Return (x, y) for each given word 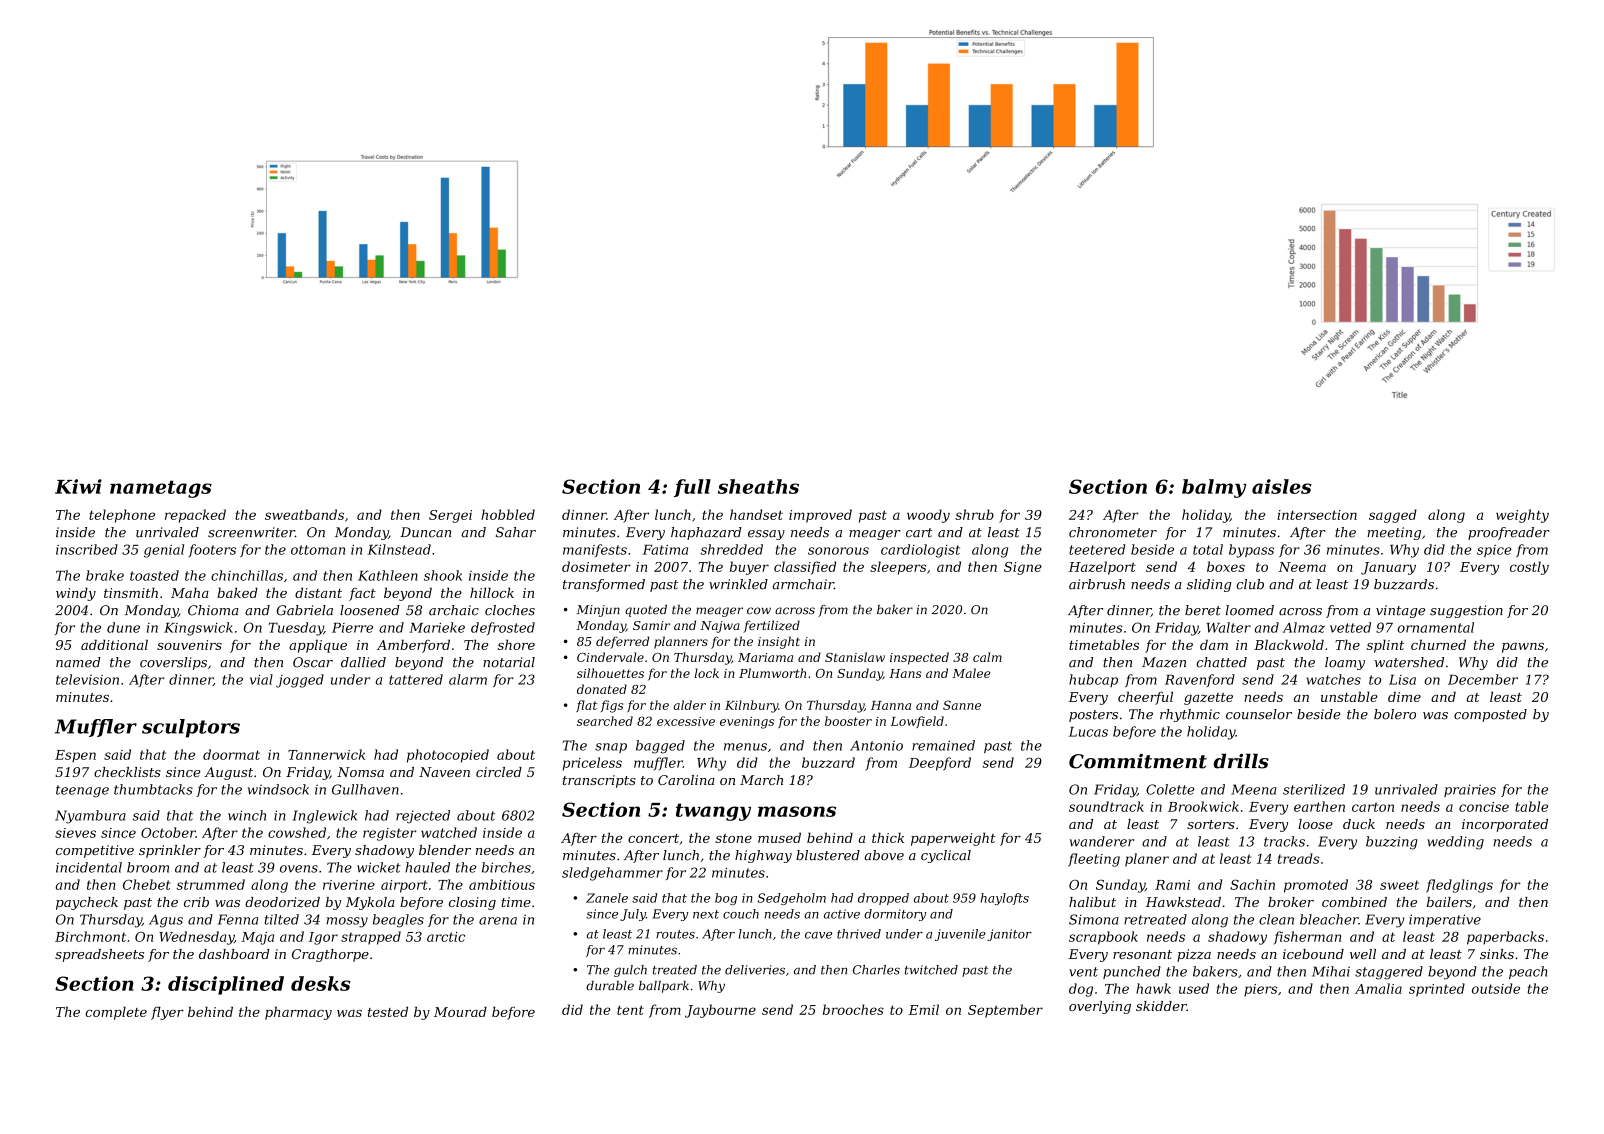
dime (1404, 696)
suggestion (1466, 611)
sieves (75, 833)
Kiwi (78, 486)
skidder (1161, 1006)
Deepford (940, 764)
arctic (446, 937)
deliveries (755, 970)
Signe (1023, 568)
